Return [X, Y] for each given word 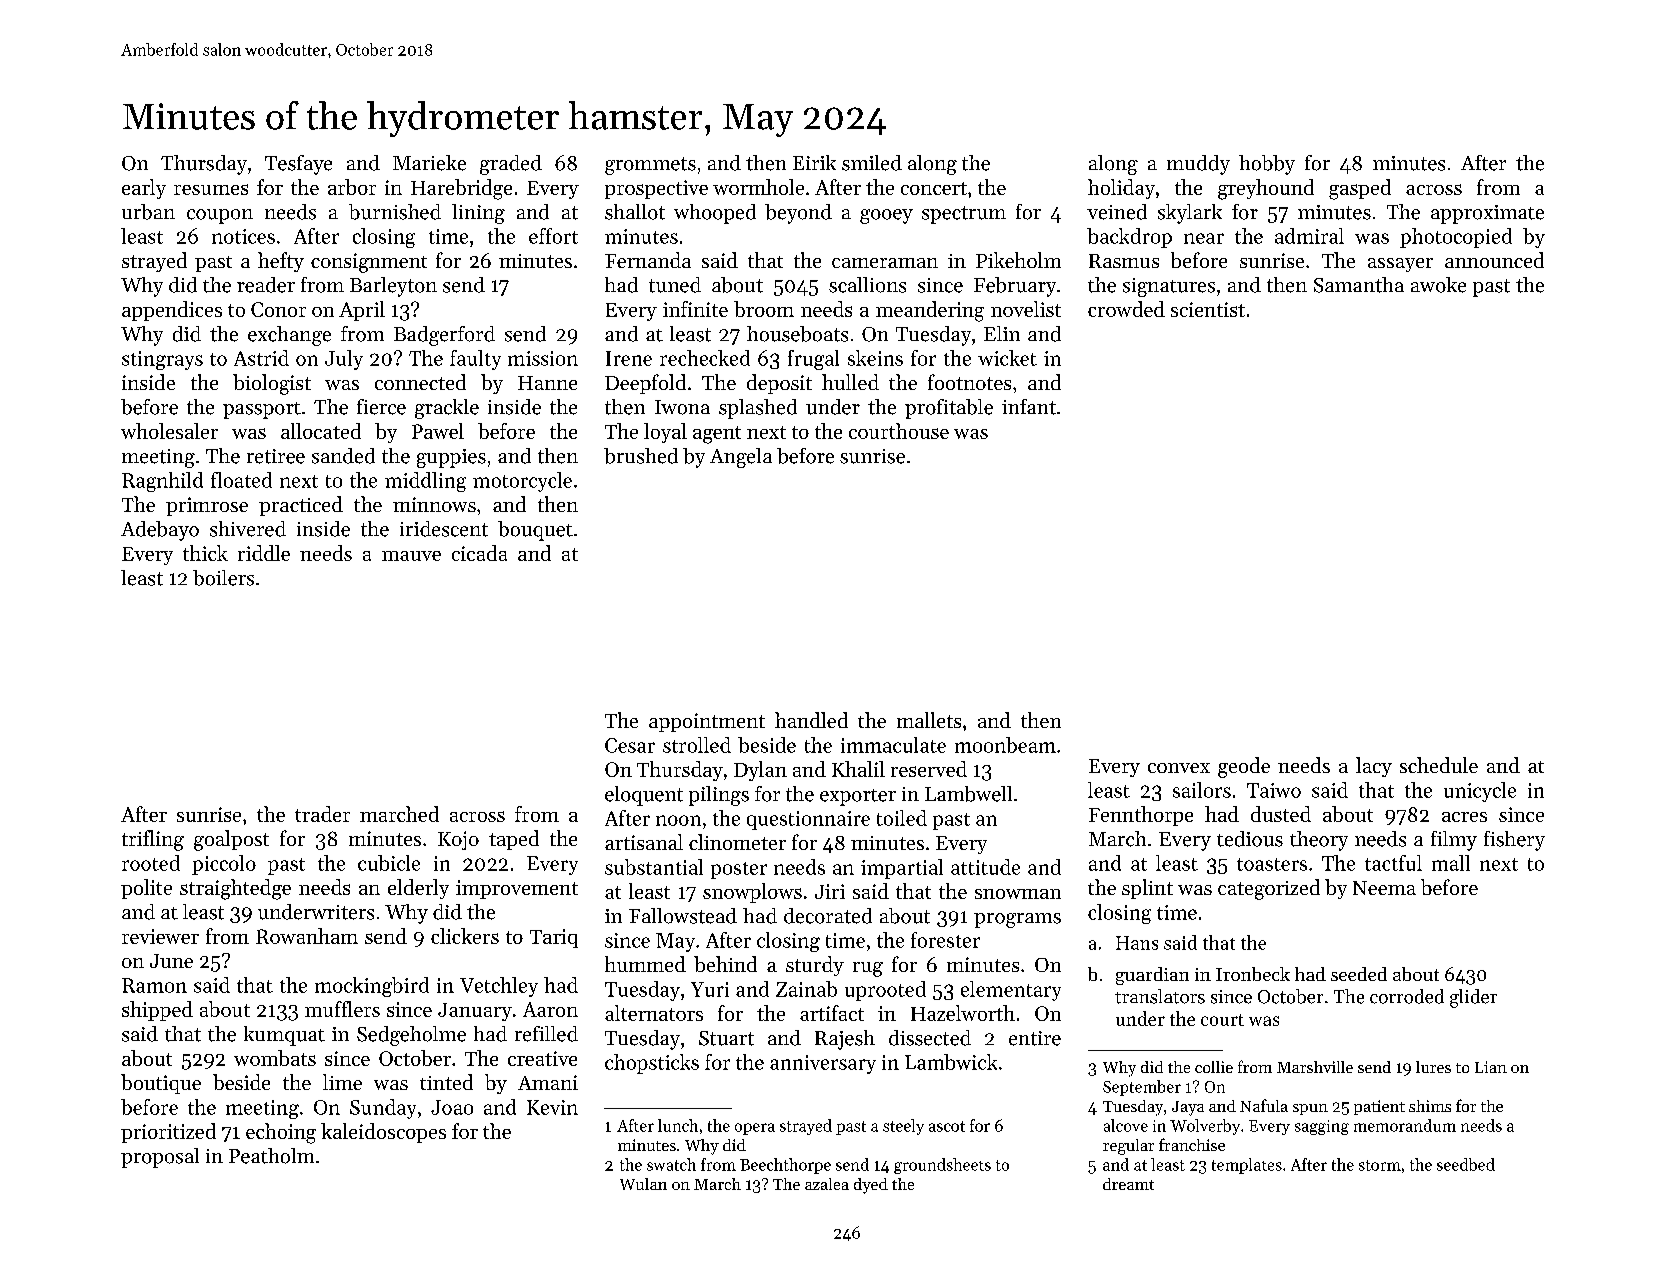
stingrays [162, 360]
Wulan [643, 1184]
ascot [947, 1126]
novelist [1026, 309]
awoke [1438, 285]
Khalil [858, 769]
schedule [1439, 765]
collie [1214, 1067]
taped [514, 840]
